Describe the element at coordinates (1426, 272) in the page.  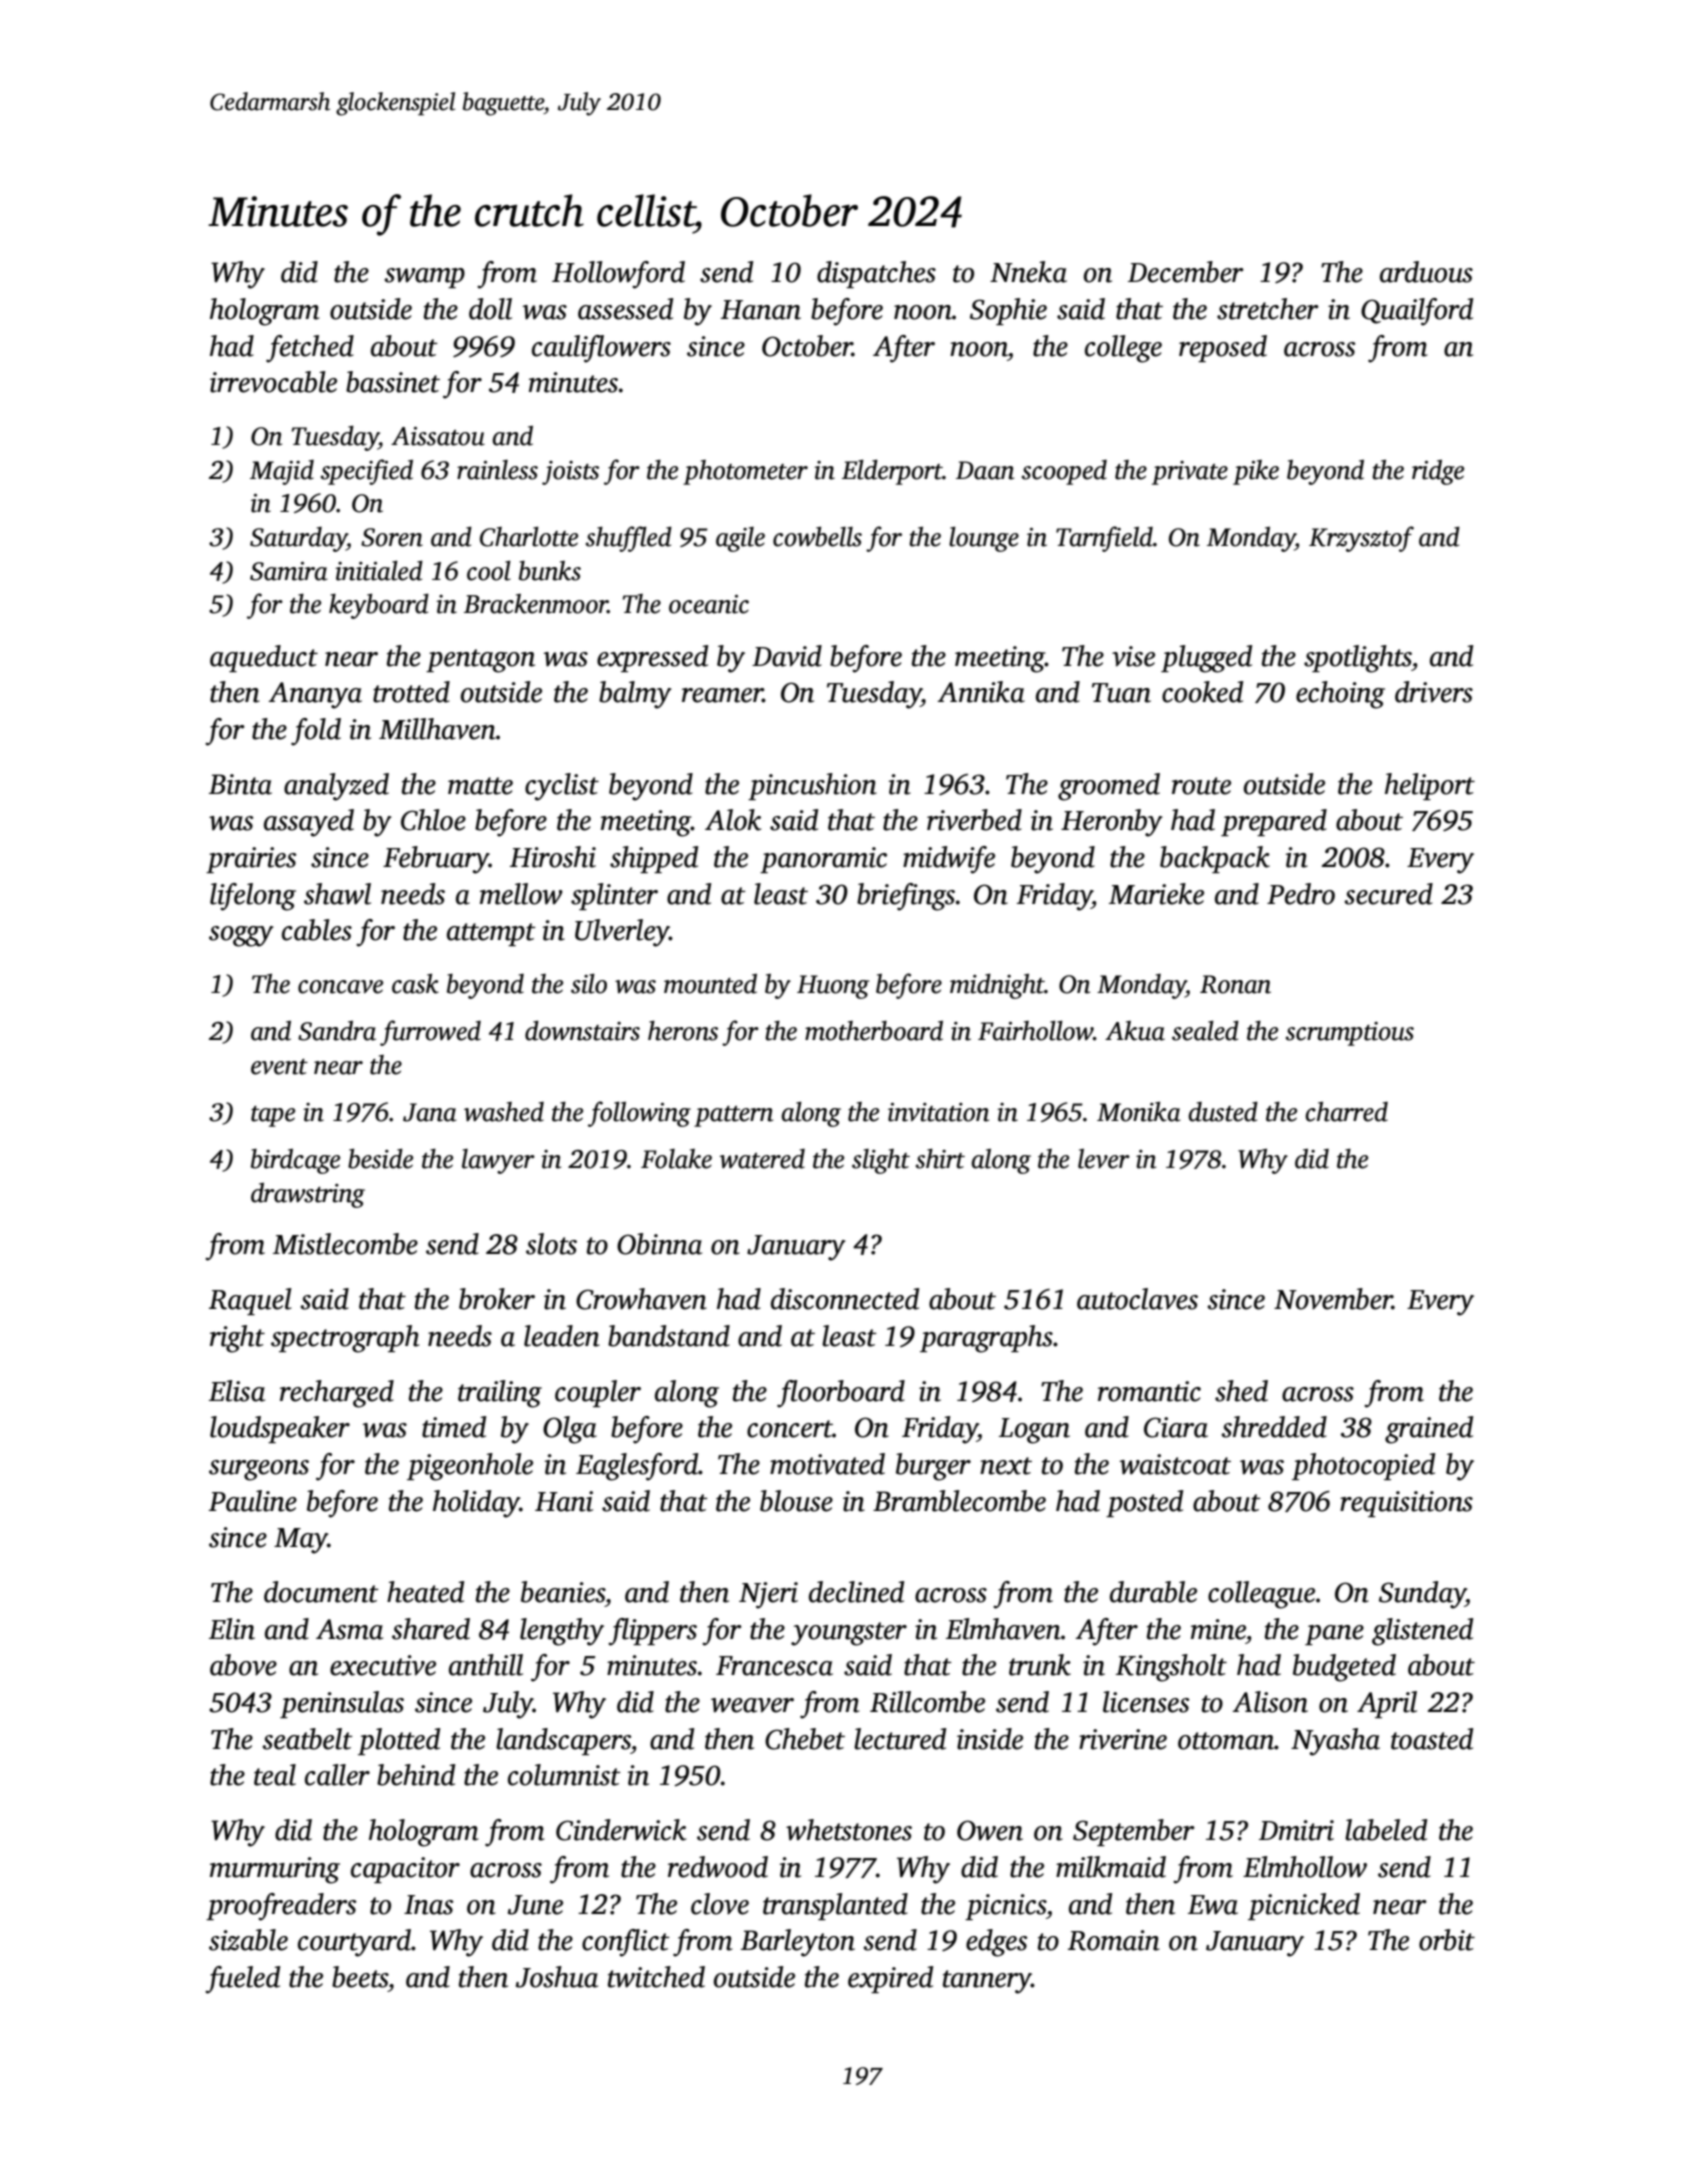
I see `arduous` at that location.
